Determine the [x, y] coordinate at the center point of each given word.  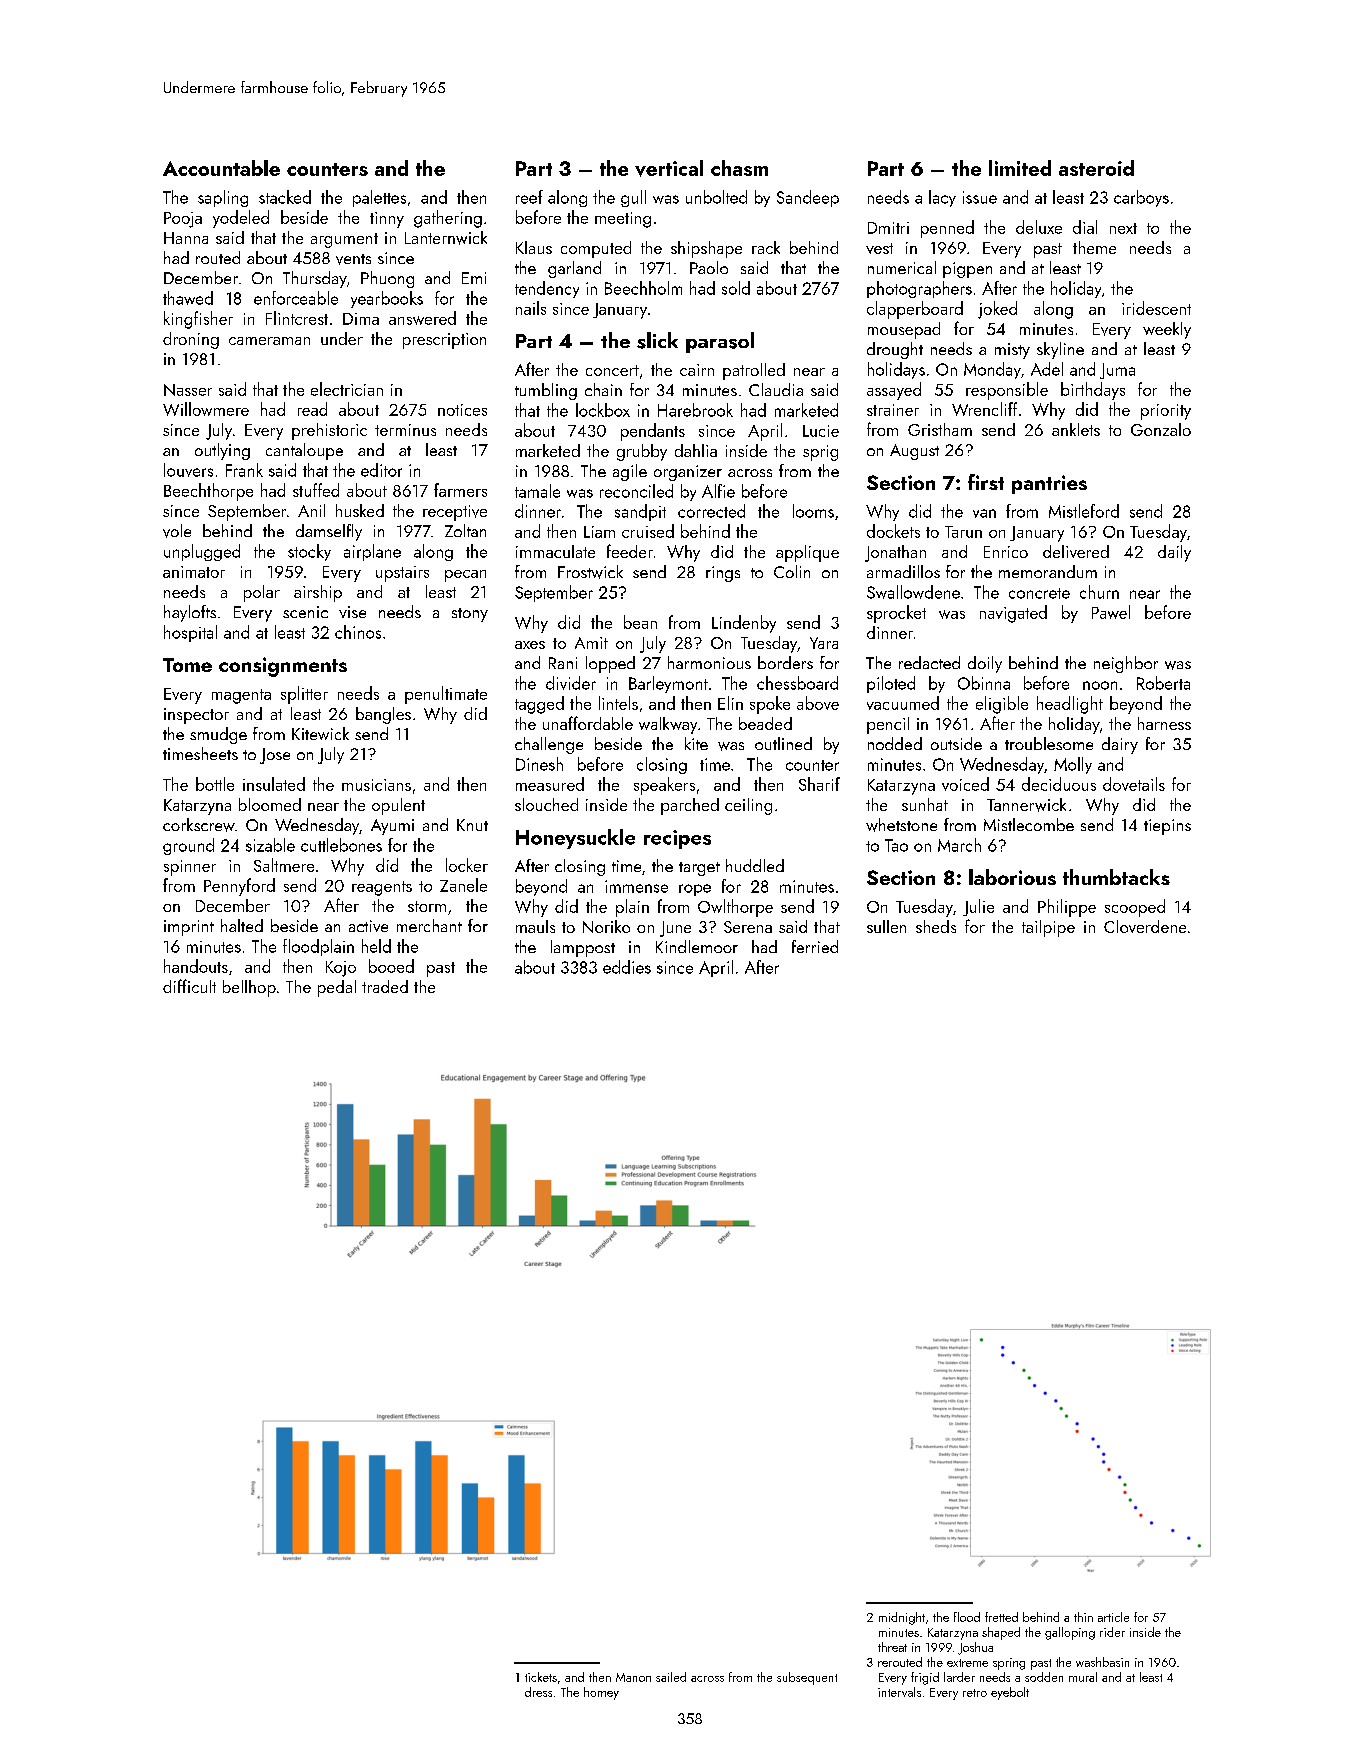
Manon [633, 1677]
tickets [541, 1677]
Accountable [221, 168]
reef [529, 197]
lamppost [583, 948]
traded [385, 986]
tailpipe [1048, 928]
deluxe [1039, 227]
